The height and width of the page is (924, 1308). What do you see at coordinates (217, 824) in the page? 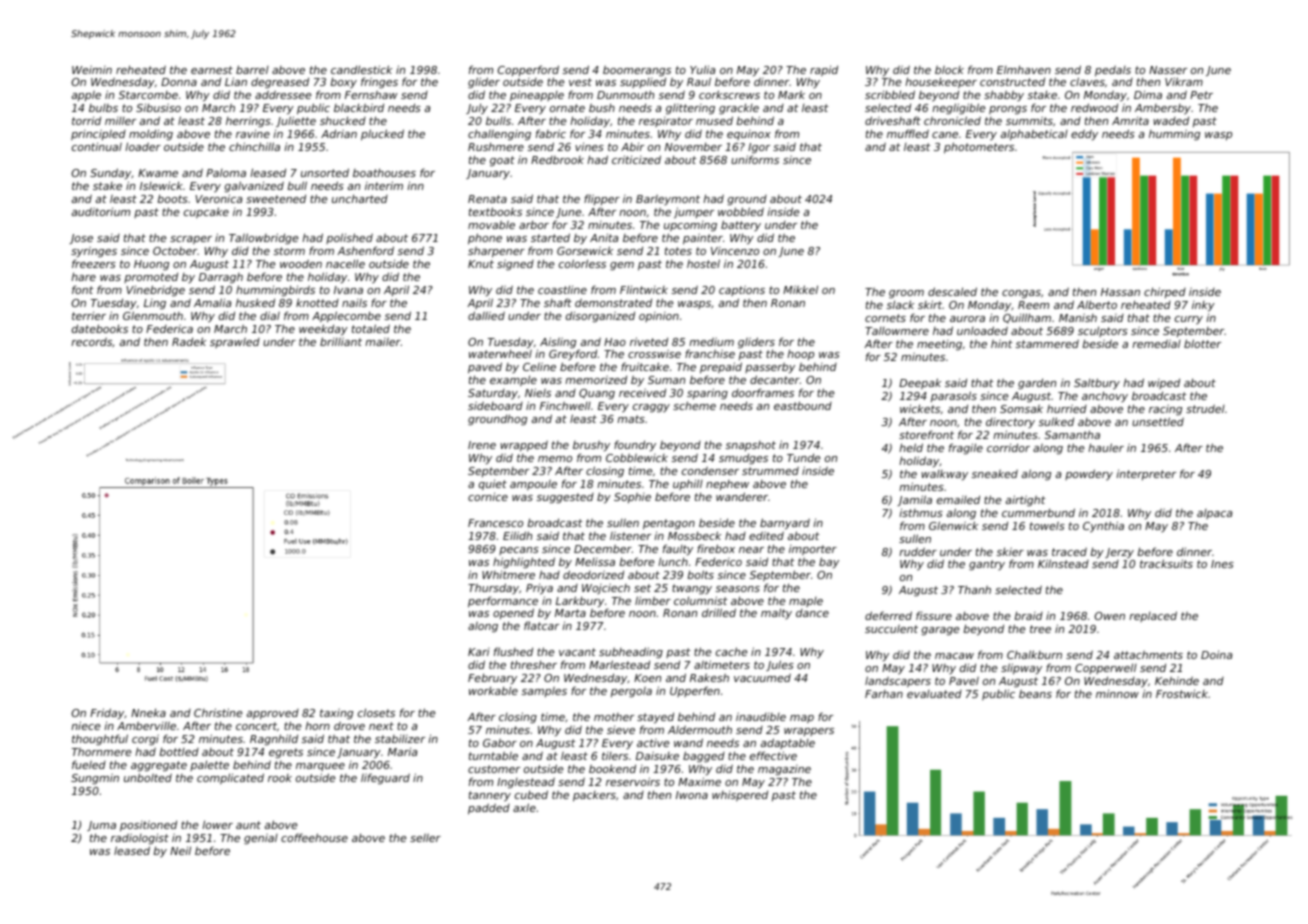
I see `lower` at bounding box center [217, 824].
